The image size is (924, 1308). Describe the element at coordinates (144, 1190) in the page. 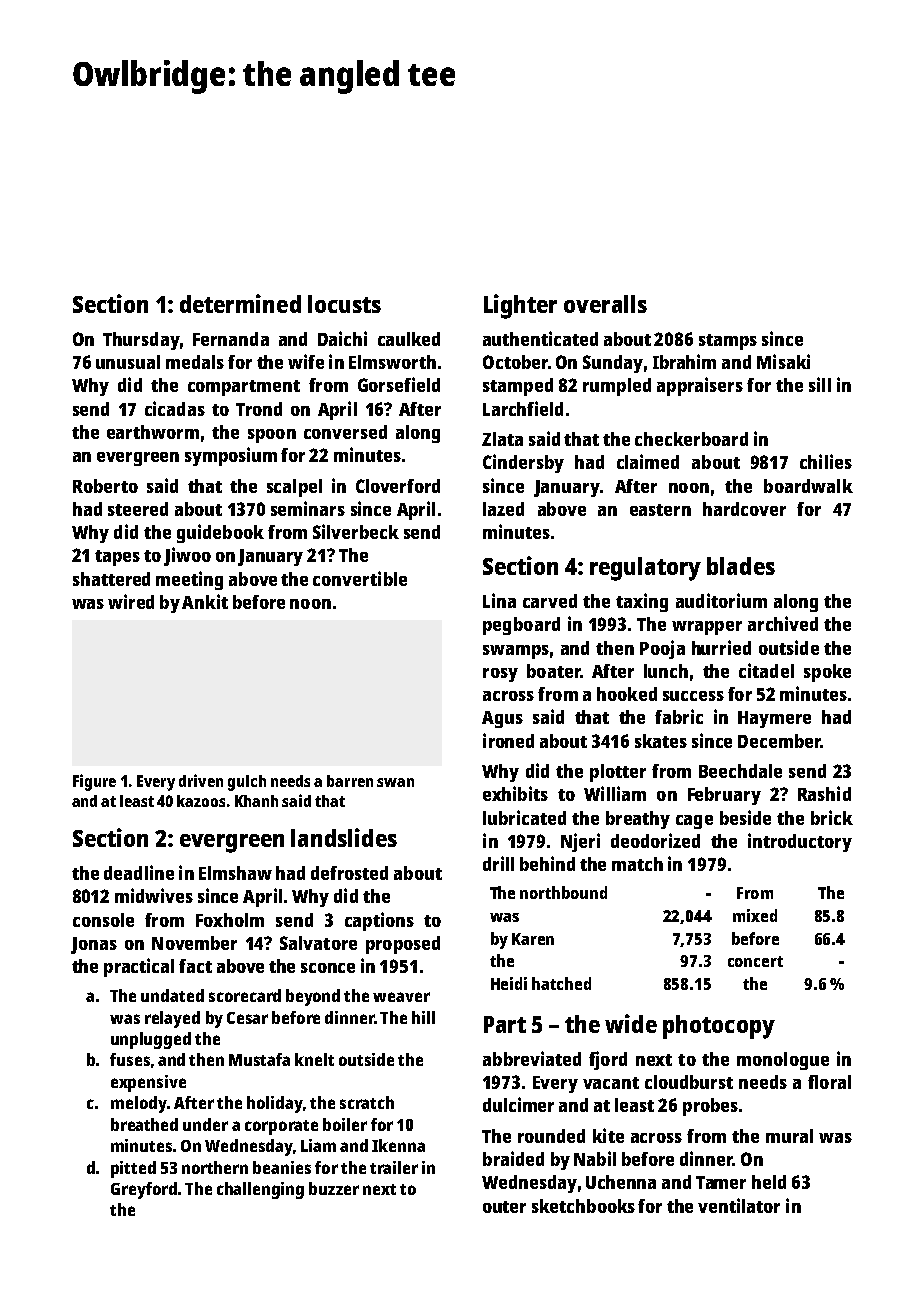

I see `Greyford` at that location.
